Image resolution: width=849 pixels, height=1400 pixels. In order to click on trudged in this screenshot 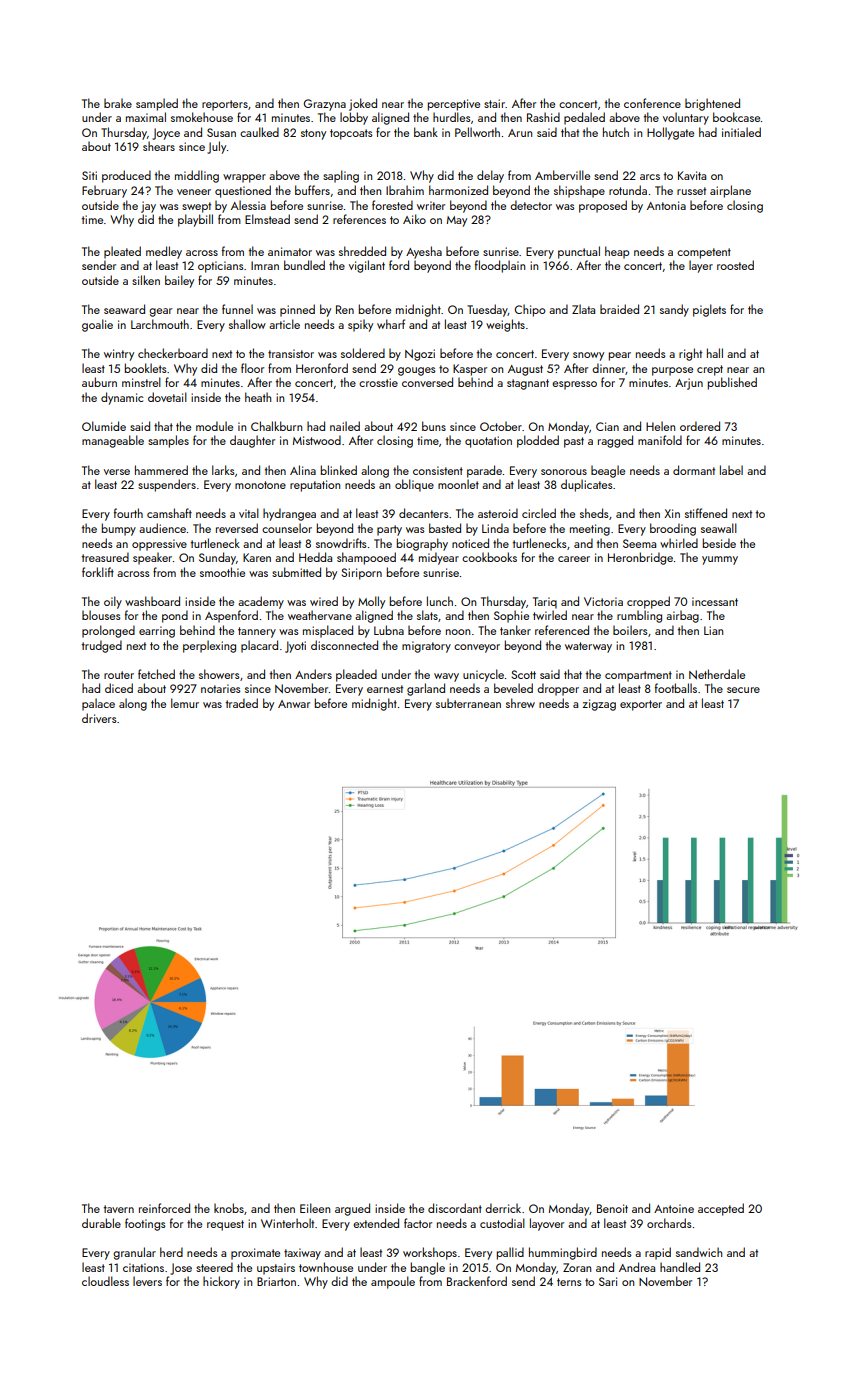, I will do `click(102, 646)`.
